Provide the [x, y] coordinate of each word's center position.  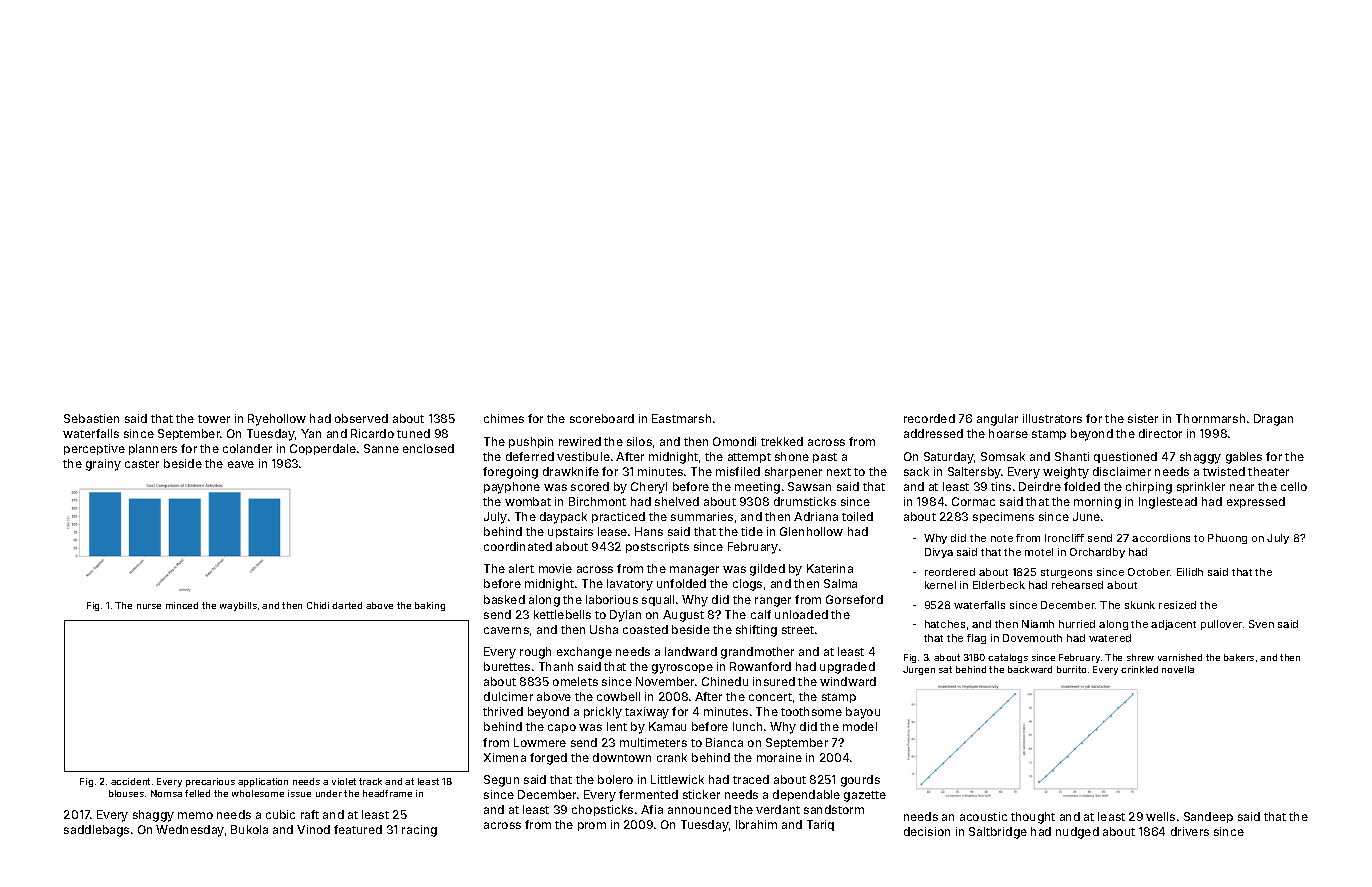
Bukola [249, 829]
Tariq [820, 825]
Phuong [1227, 539]
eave [241, 464]
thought [1033, 818]
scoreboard [602, 418]
